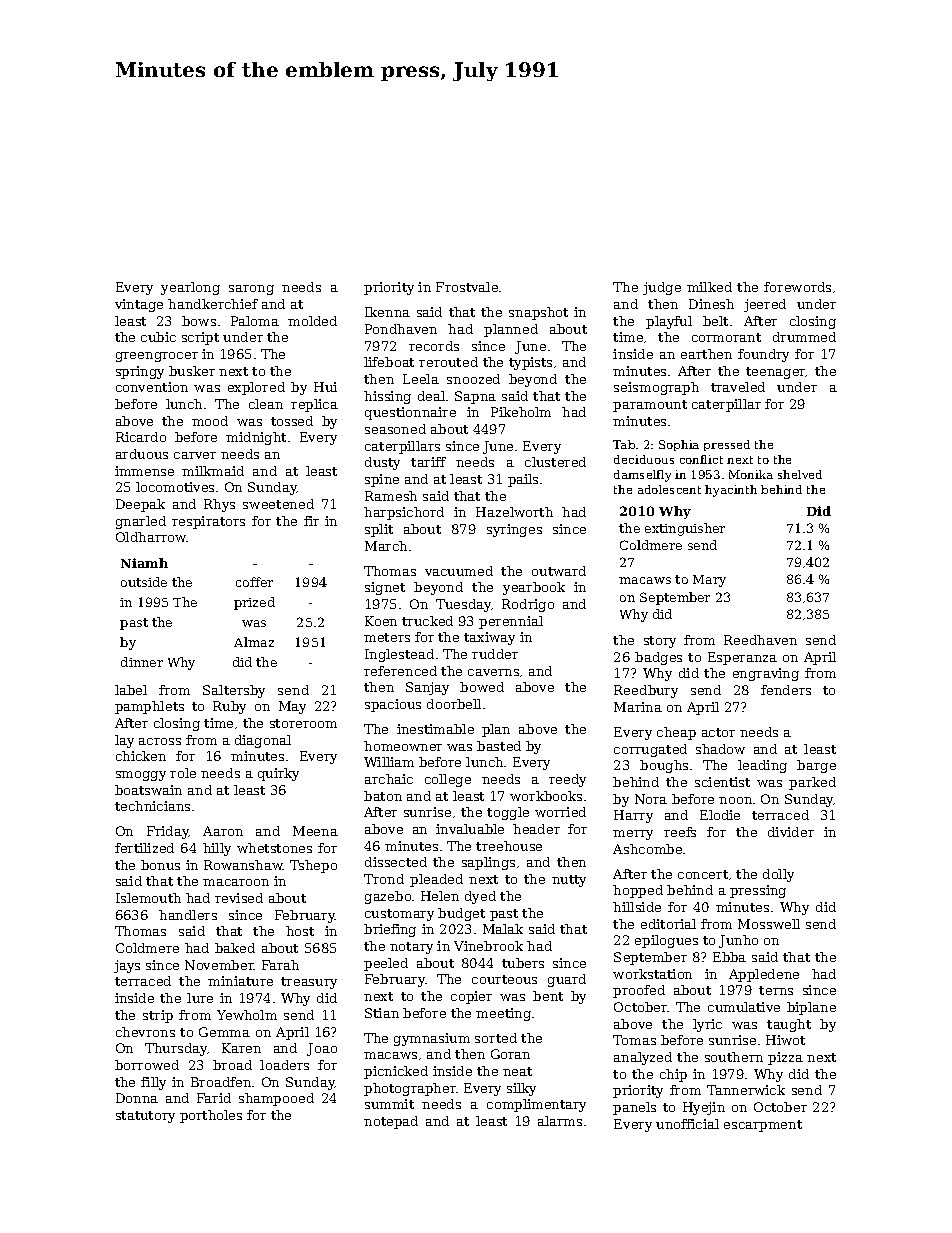  What do you see at coordinates (569, 881) in the screenshot?
I see `nutty` at bounding box center [569, 881].
